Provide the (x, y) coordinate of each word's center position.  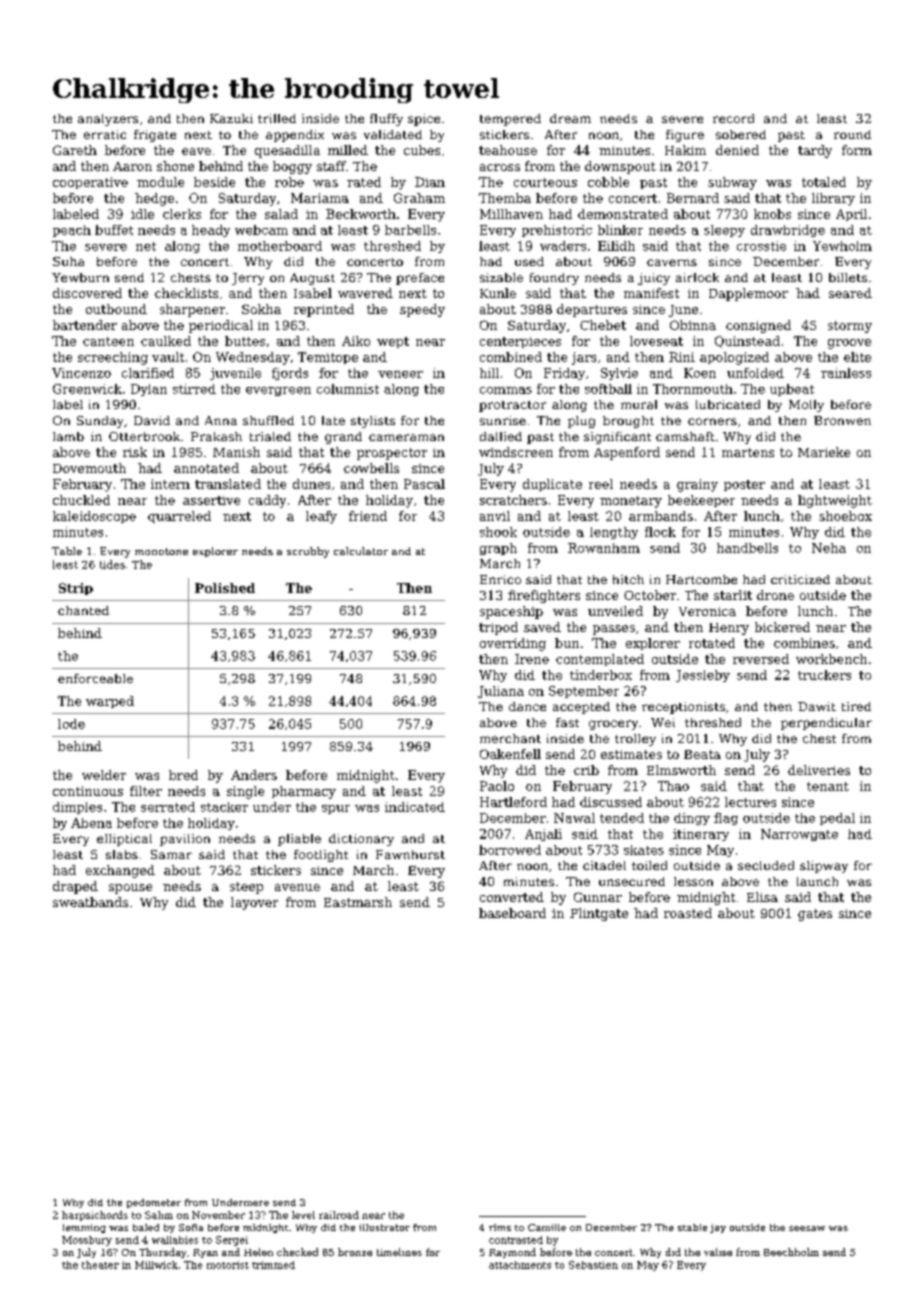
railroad (339, 1215)
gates (815, 915)
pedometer (154, 1203)
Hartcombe (701, 579)
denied (737, 150)
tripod (498, 628)
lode (71, 724)
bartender (85, 325)
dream (570, 118)
